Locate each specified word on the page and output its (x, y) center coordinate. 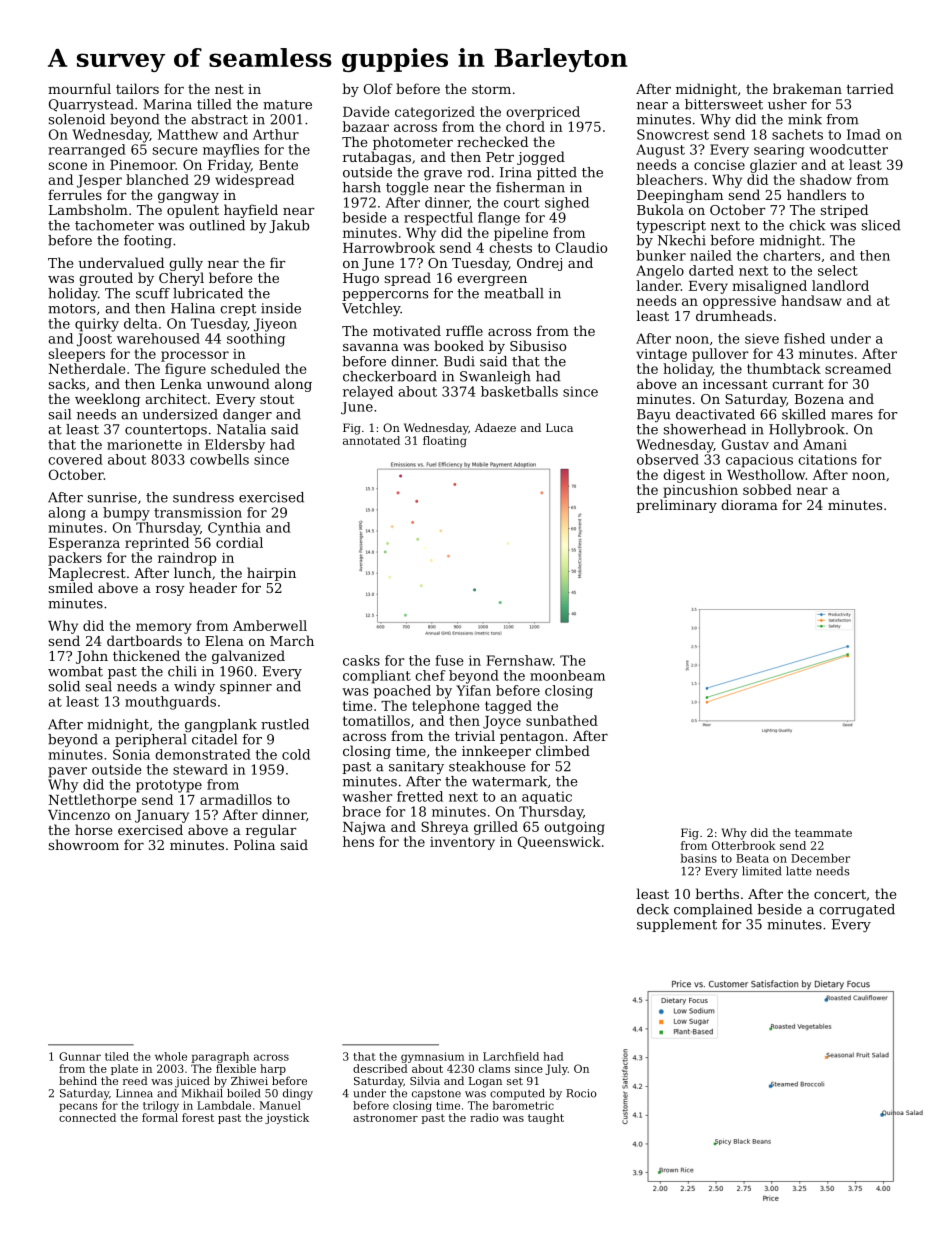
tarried (870, 88)
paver (67, 772)
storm (491, 89)
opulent (193, 211)
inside (281, 308)
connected (87, 1117)
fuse (449, 660)
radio (484, 1117)
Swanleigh (495, 377)
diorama (749, 504)
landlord (840, 285)
